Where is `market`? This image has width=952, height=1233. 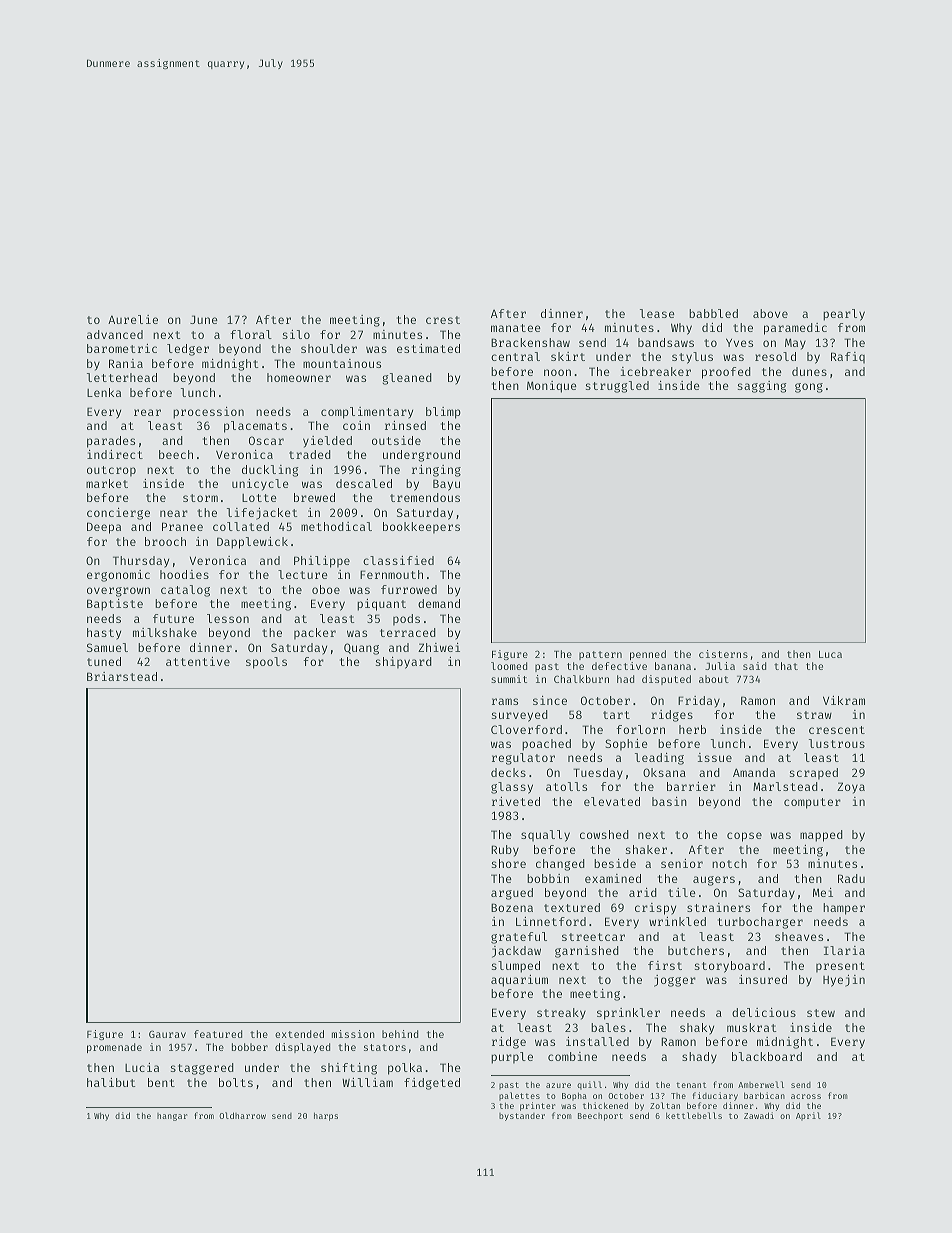
market is located at coordinates (107, 483).
